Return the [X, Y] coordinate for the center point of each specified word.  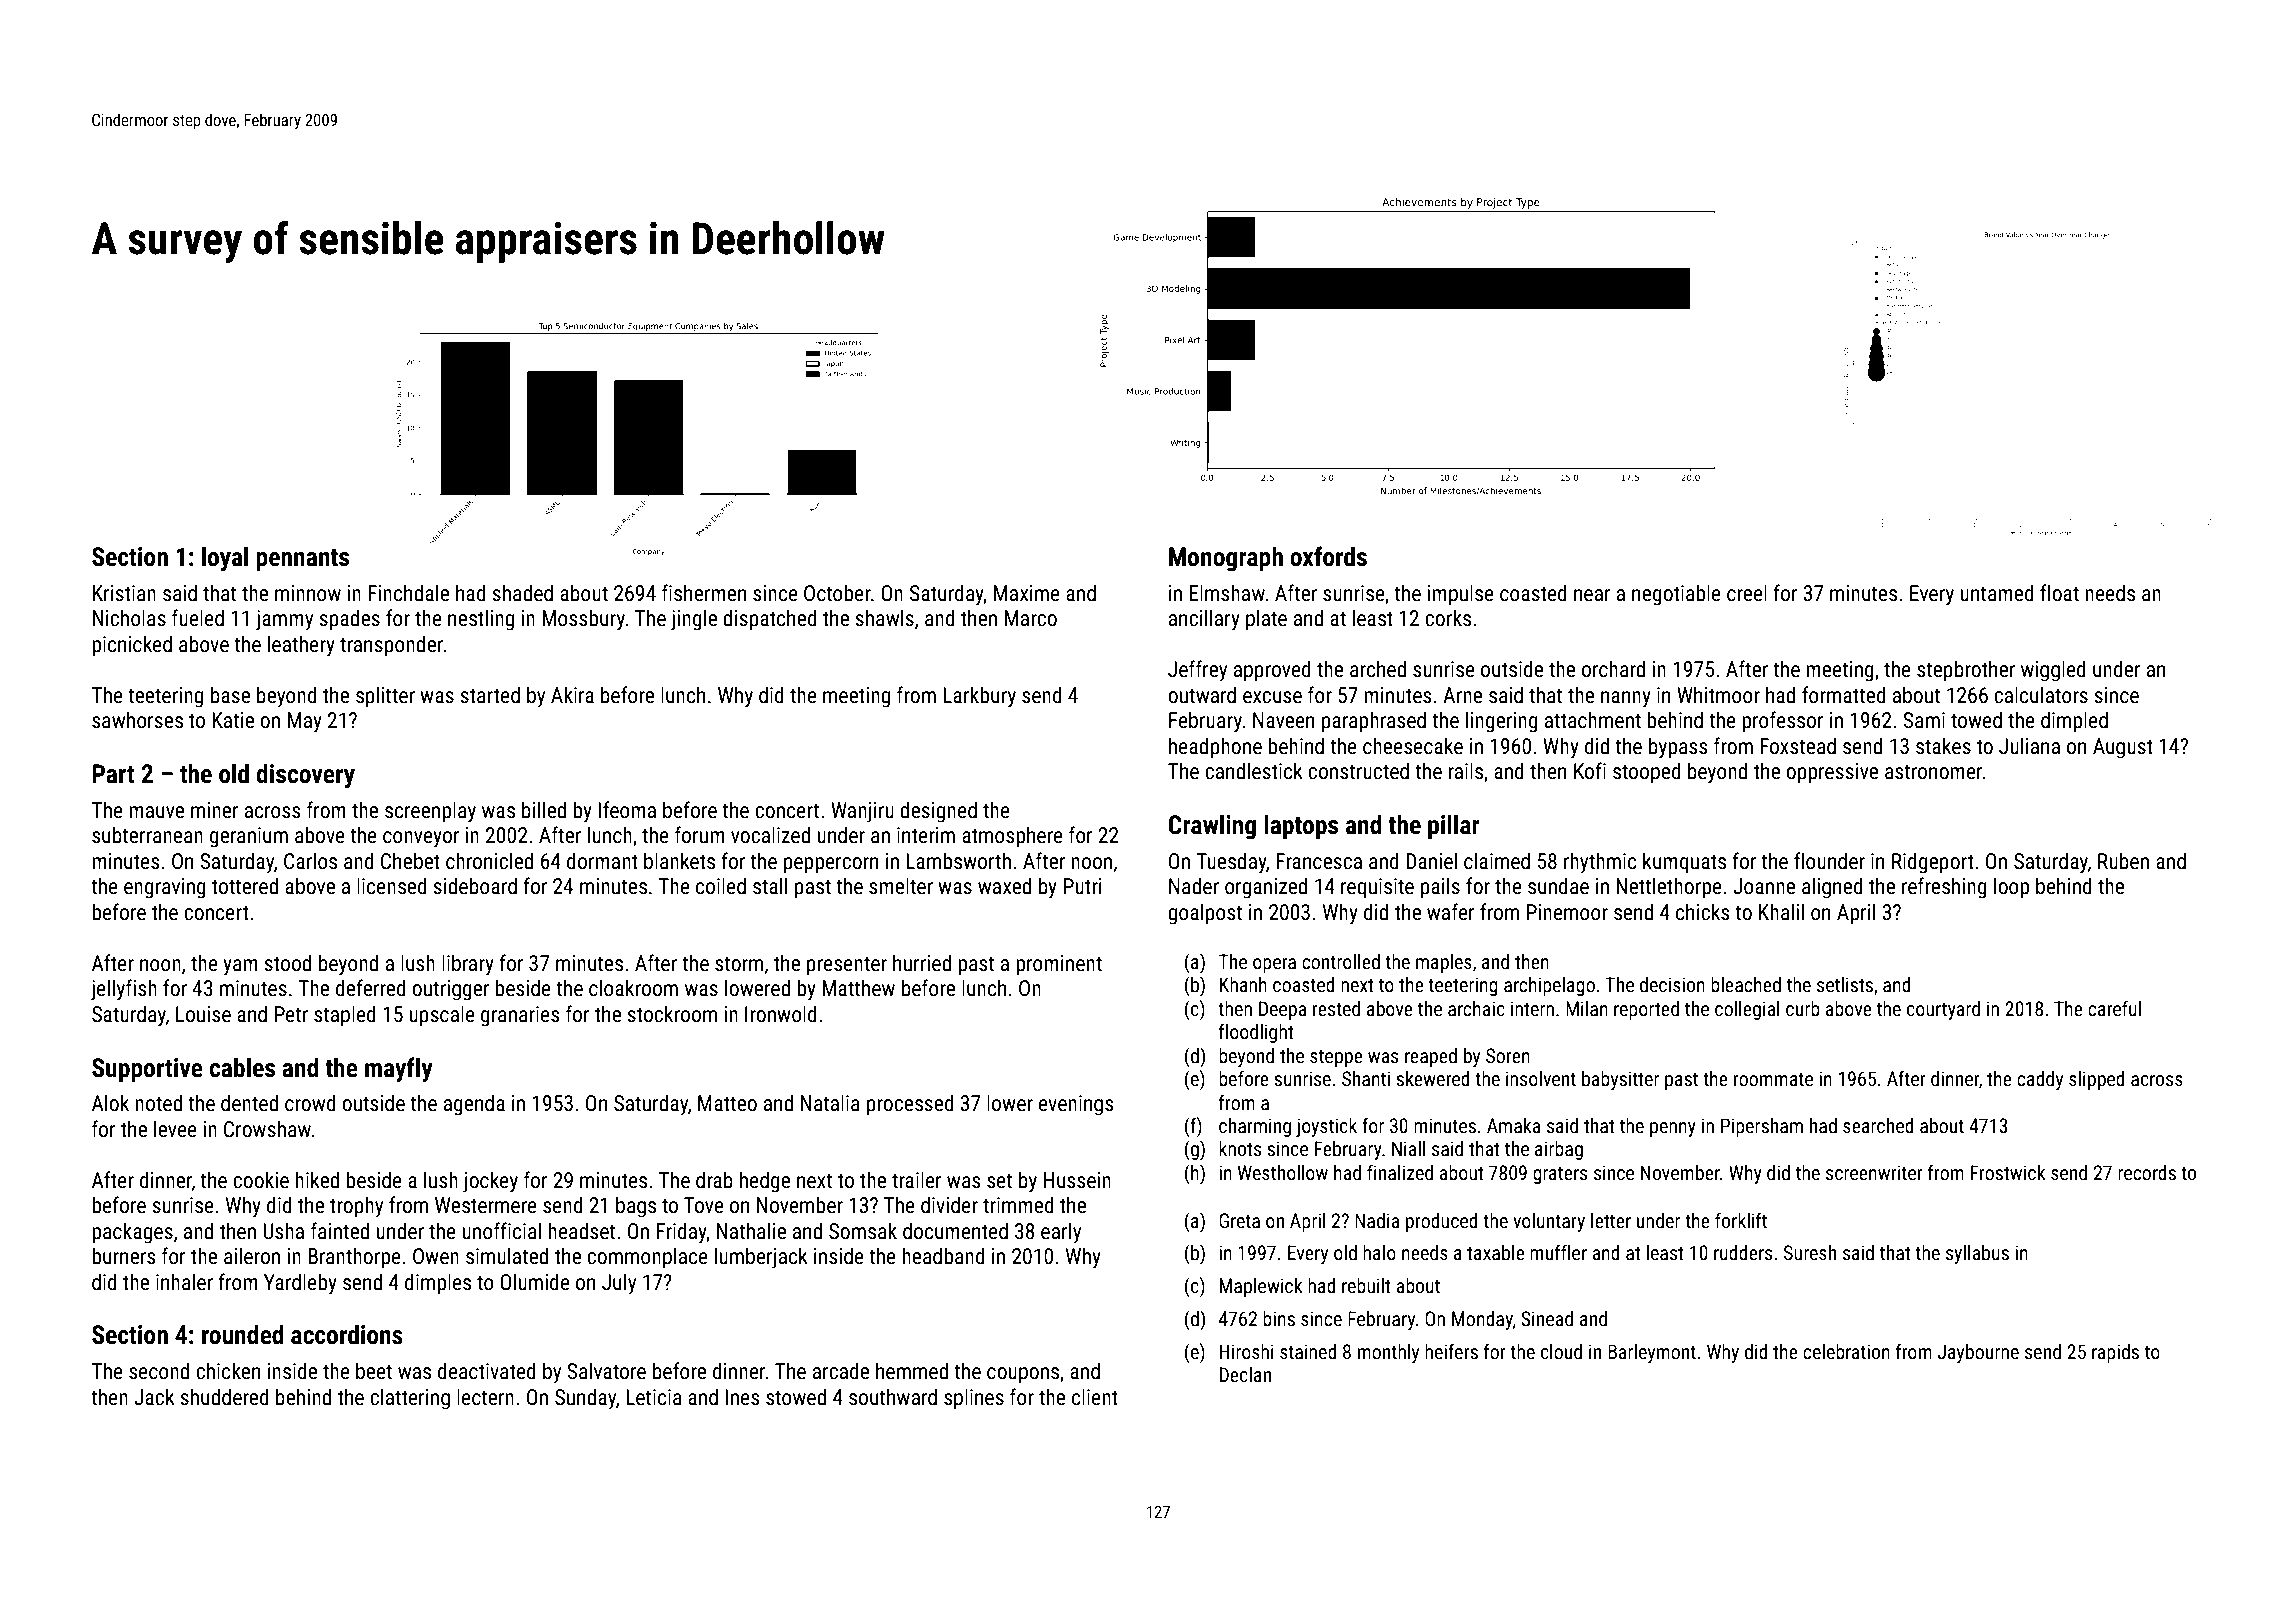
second [159, 1371]
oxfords [1328, 556]
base [230, 695]
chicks [1703, 912]
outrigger [451, 990]
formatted [1844, 694]
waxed [1004, 885]
